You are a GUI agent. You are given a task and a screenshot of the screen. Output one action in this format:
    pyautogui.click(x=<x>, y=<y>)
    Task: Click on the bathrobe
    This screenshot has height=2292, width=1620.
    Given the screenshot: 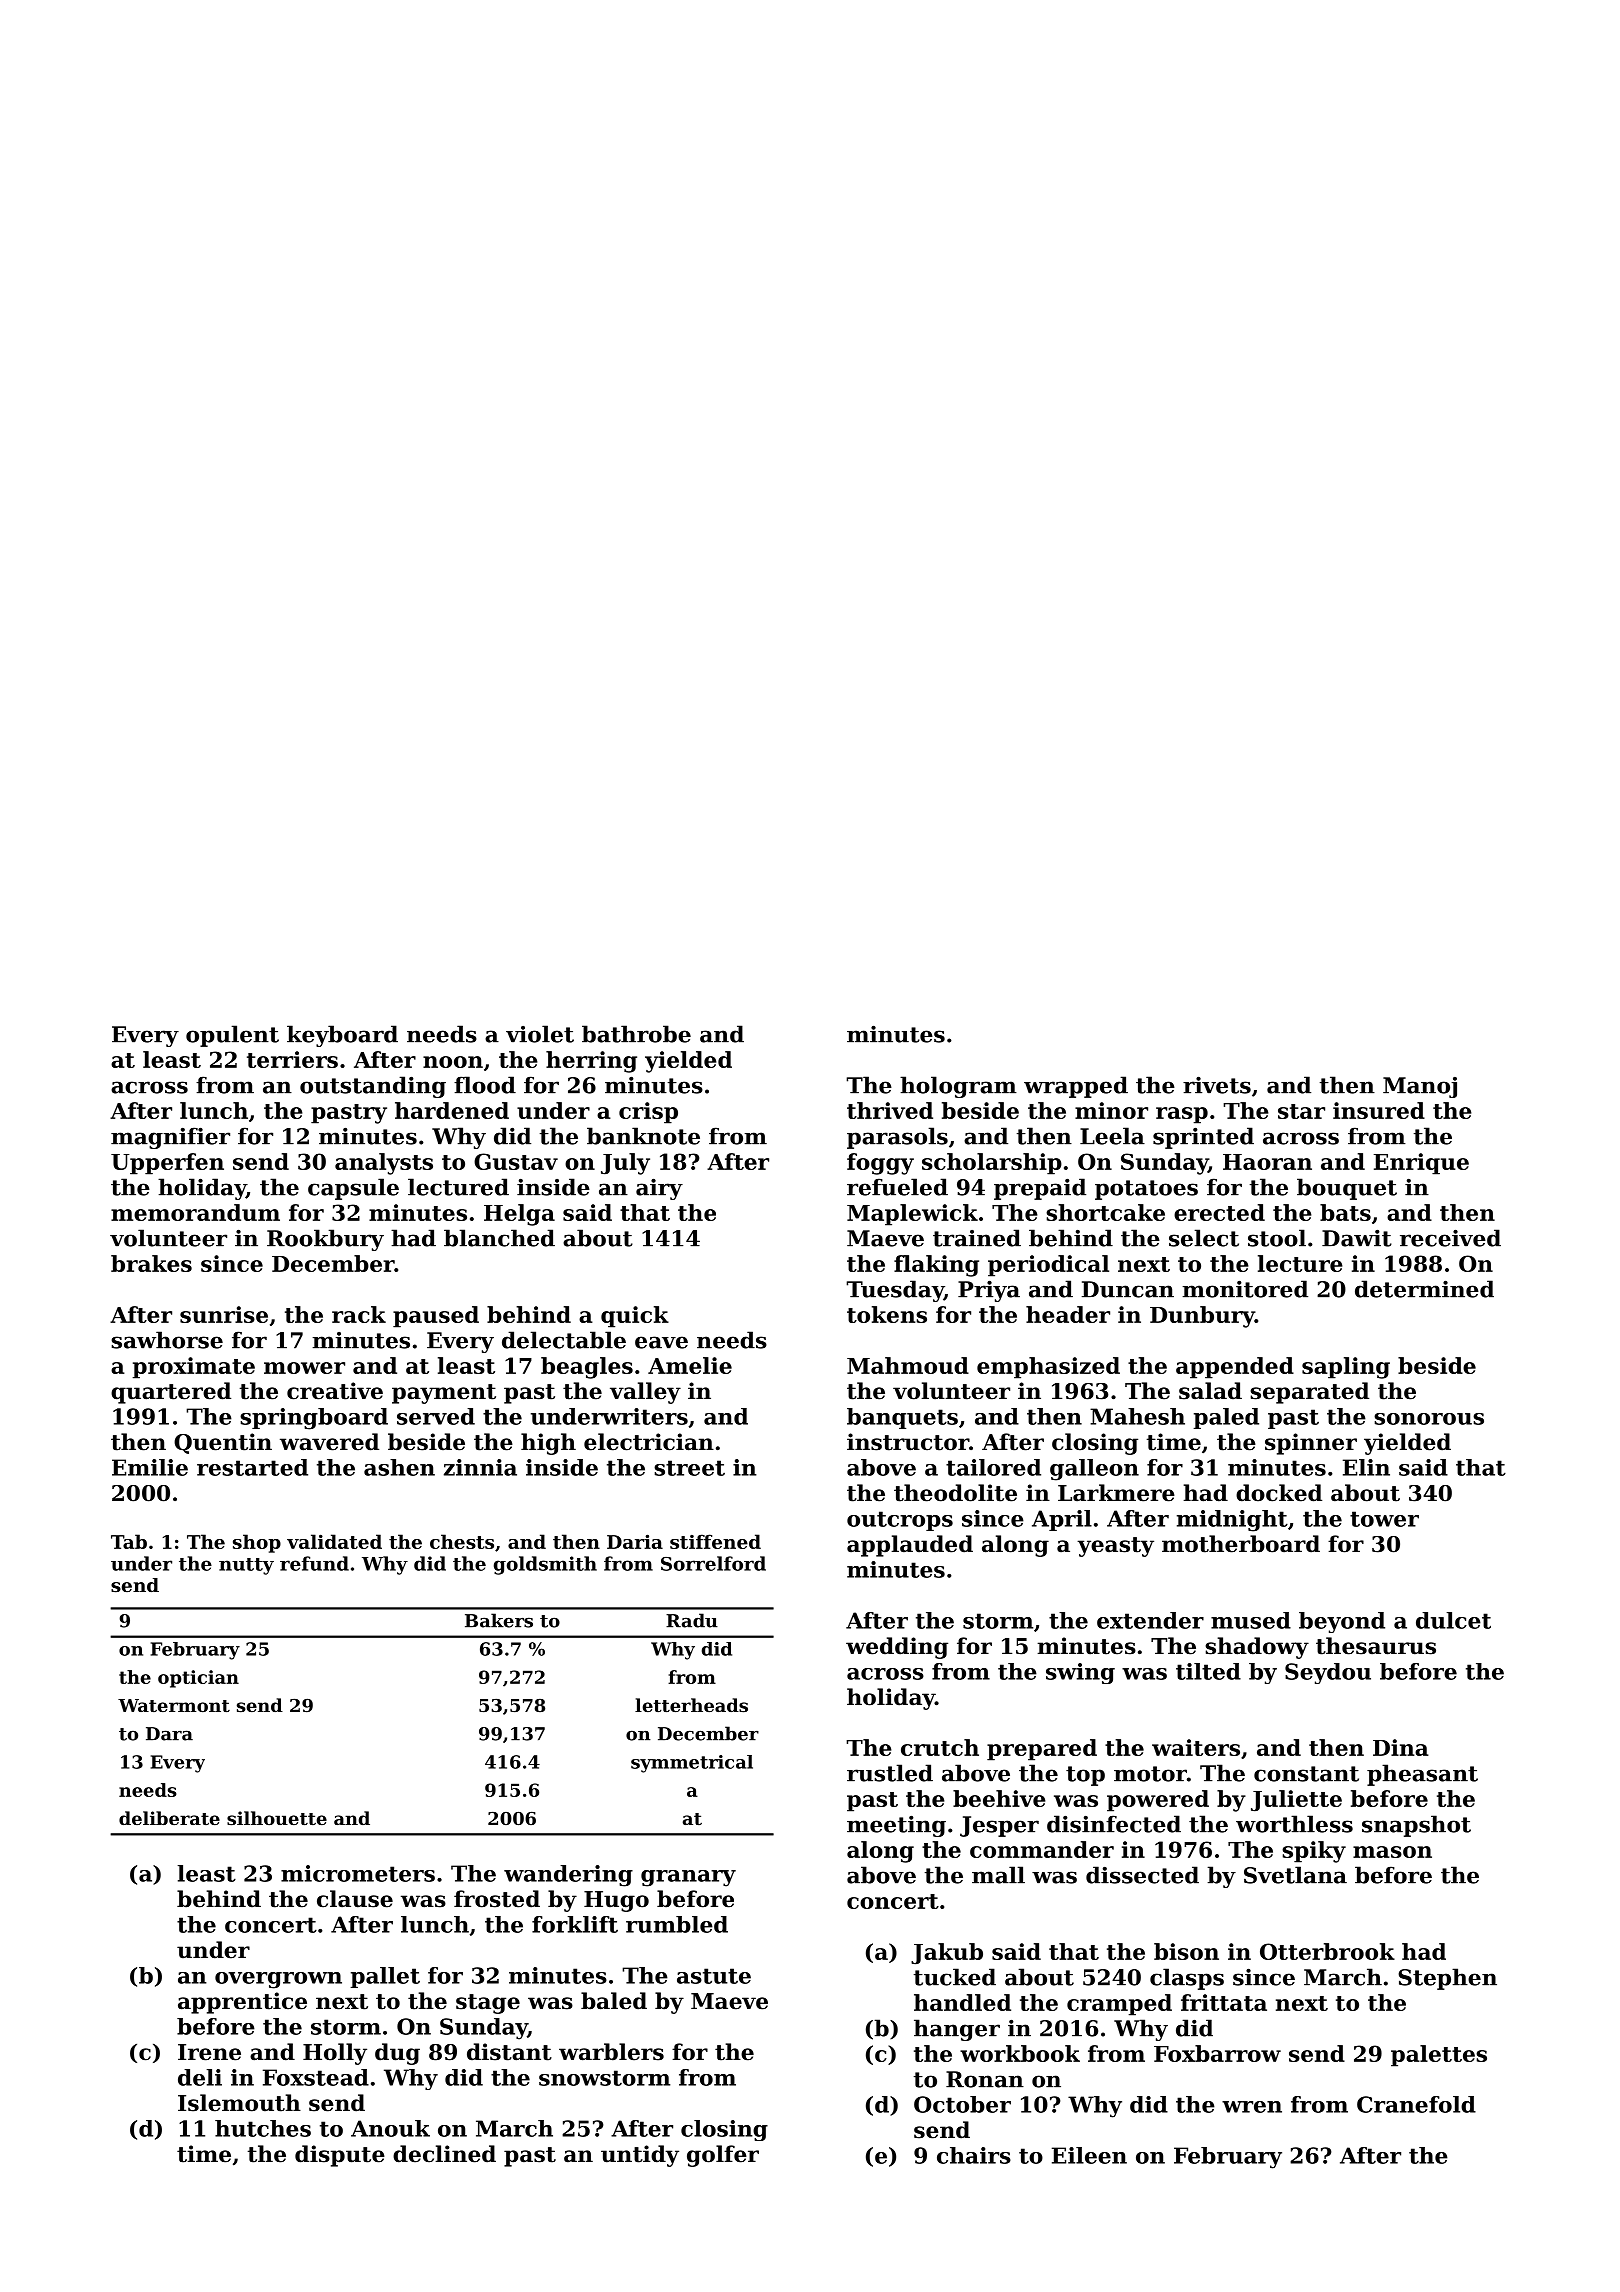 What is the action you would take?
    pyautogui.click(x=636, y=1034)
